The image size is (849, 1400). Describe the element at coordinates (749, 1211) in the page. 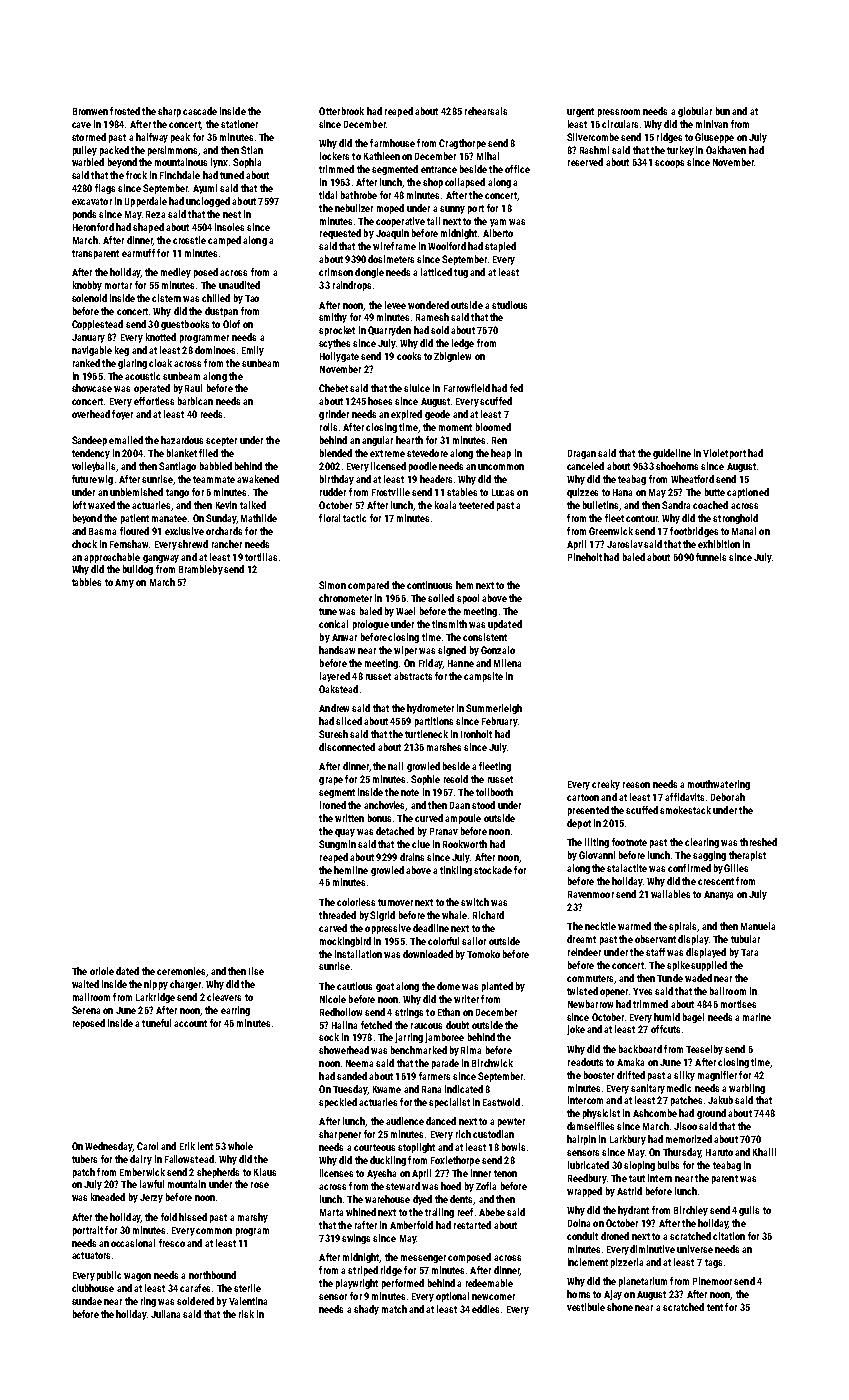

I see `gulls` at that location.
